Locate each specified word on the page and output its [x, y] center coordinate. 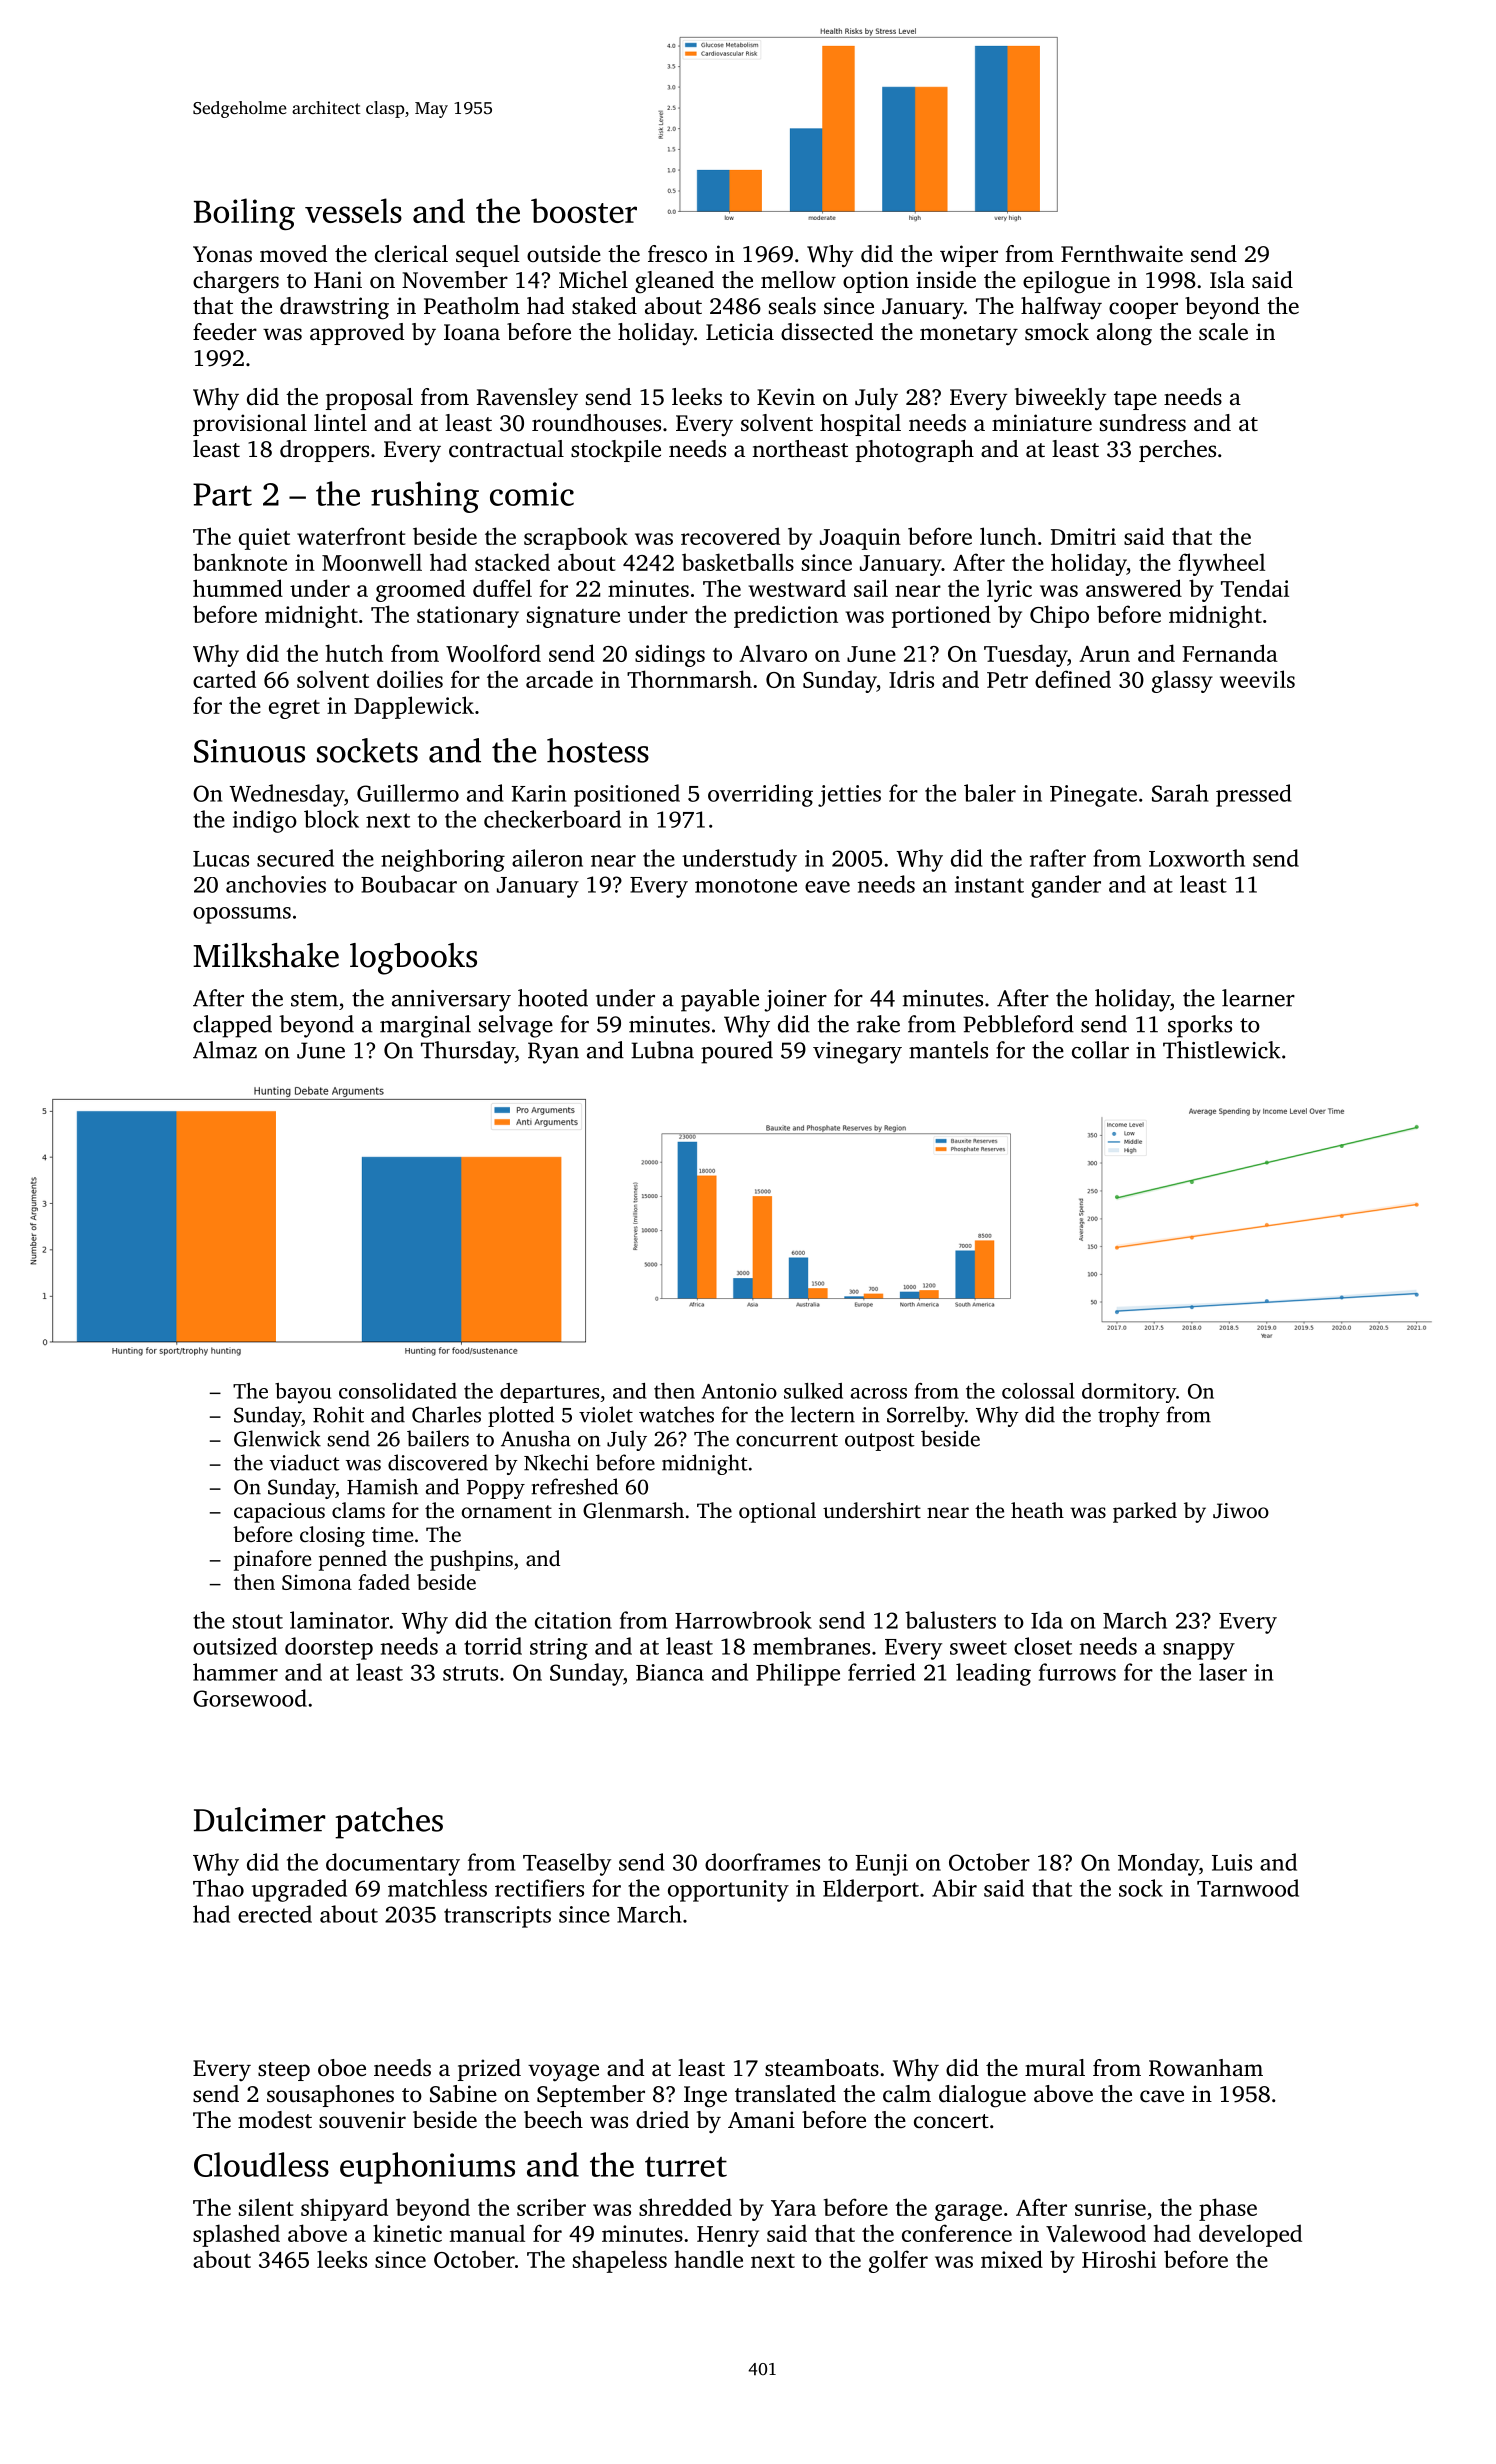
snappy [1199, 1651]
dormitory [1129, 1393]
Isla [1227, 279]
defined [1073, 679]
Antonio [739, 1391]
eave [827, 887]
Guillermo [408, 793]
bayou [303, 1393]
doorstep [329, 1648]
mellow [798, 280]
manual [487, 2233]
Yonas [222, 254]
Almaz [225, 1050]
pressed [1254, 795]
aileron [547, 858]
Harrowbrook [743, 1620]
